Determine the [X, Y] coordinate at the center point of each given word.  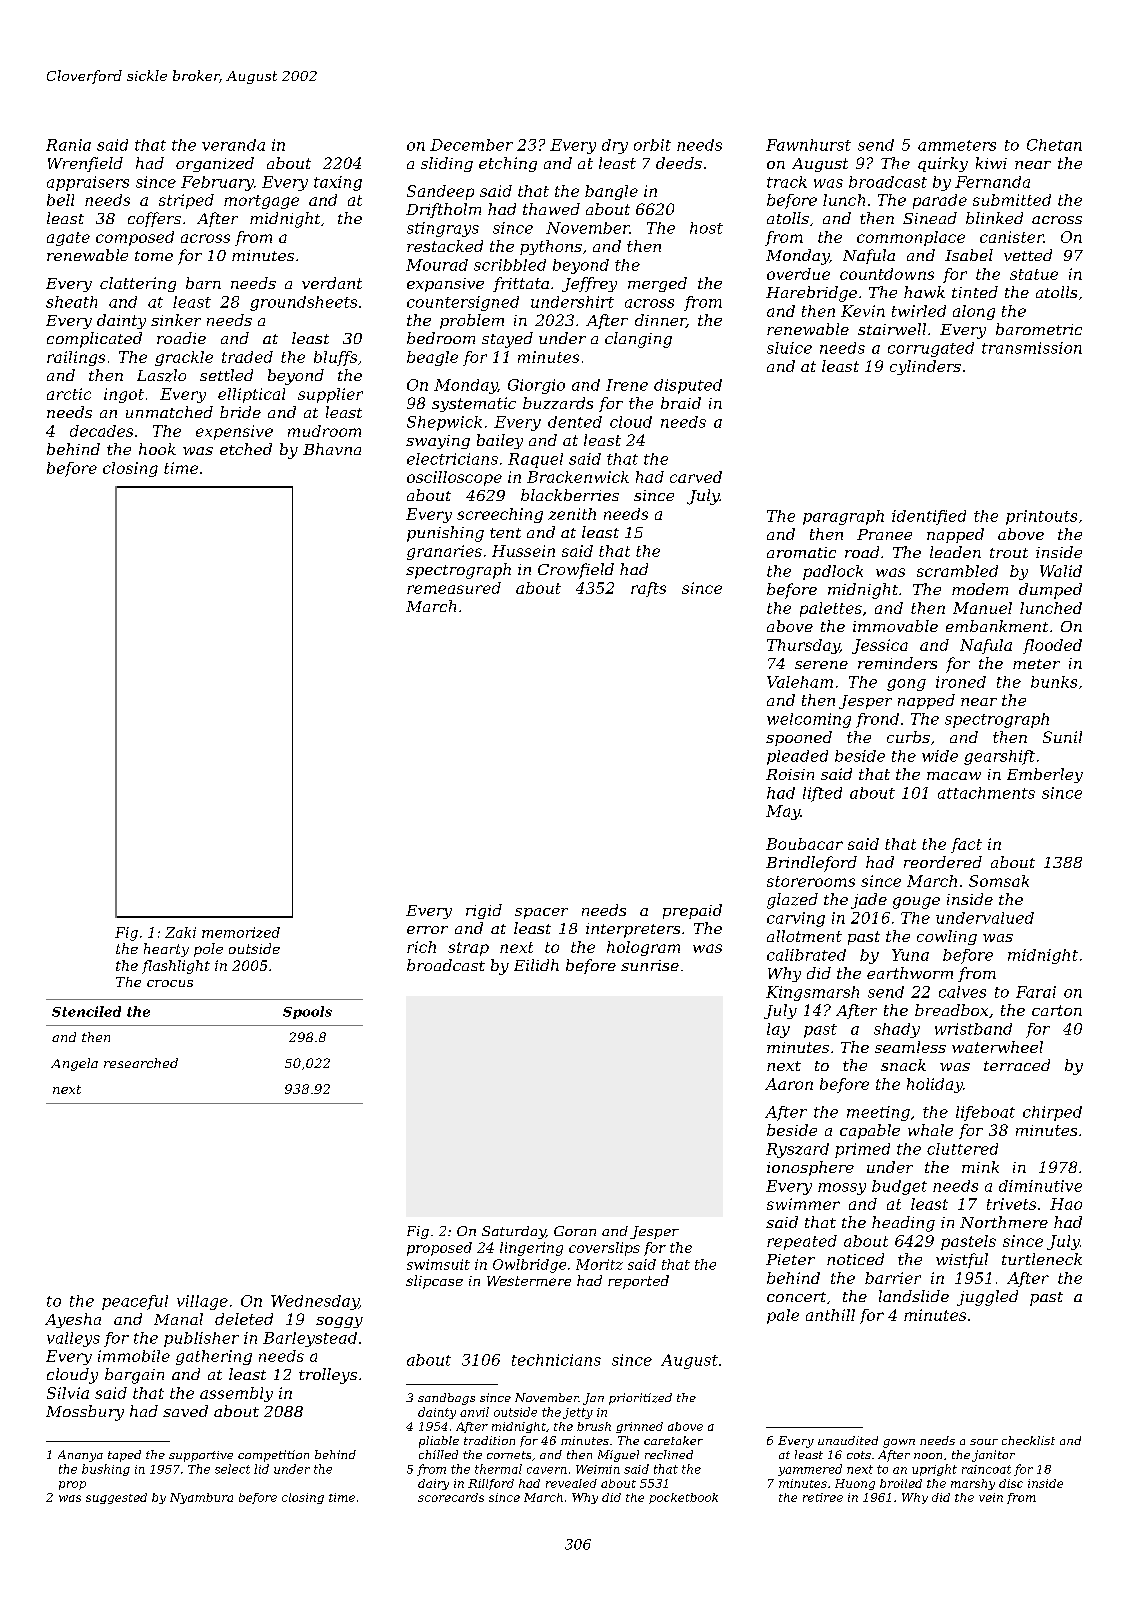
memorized [241, 932]
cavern [547, 1470]
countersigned [463, 303]
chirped [1052, 1113]
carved [696, 477]
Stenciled [86, 1011]
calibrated [806, 955]
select [232, 1469]
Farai [1036, 992]
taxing [338, 183]
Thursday [803, 646]
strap [468, 949]
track [787, 182]
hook [157, 449]
